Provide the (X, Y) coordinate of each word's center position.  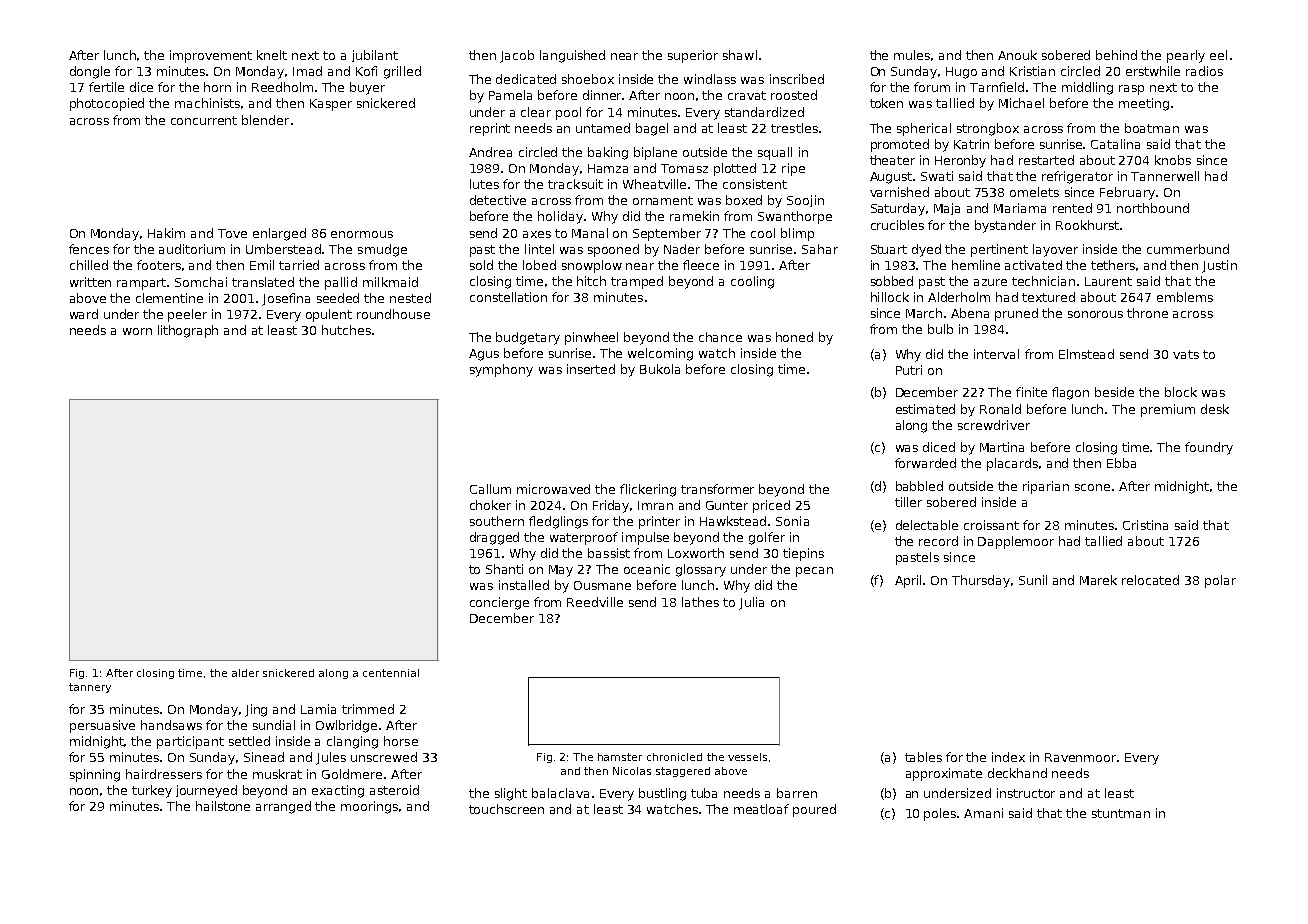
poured (814, 810)
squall (775, 153)
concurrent (204, 120)
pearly (1186, 56)
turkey (152, 791)
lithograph (188, 331)
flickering (648, 490)
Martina (1002, 447)
